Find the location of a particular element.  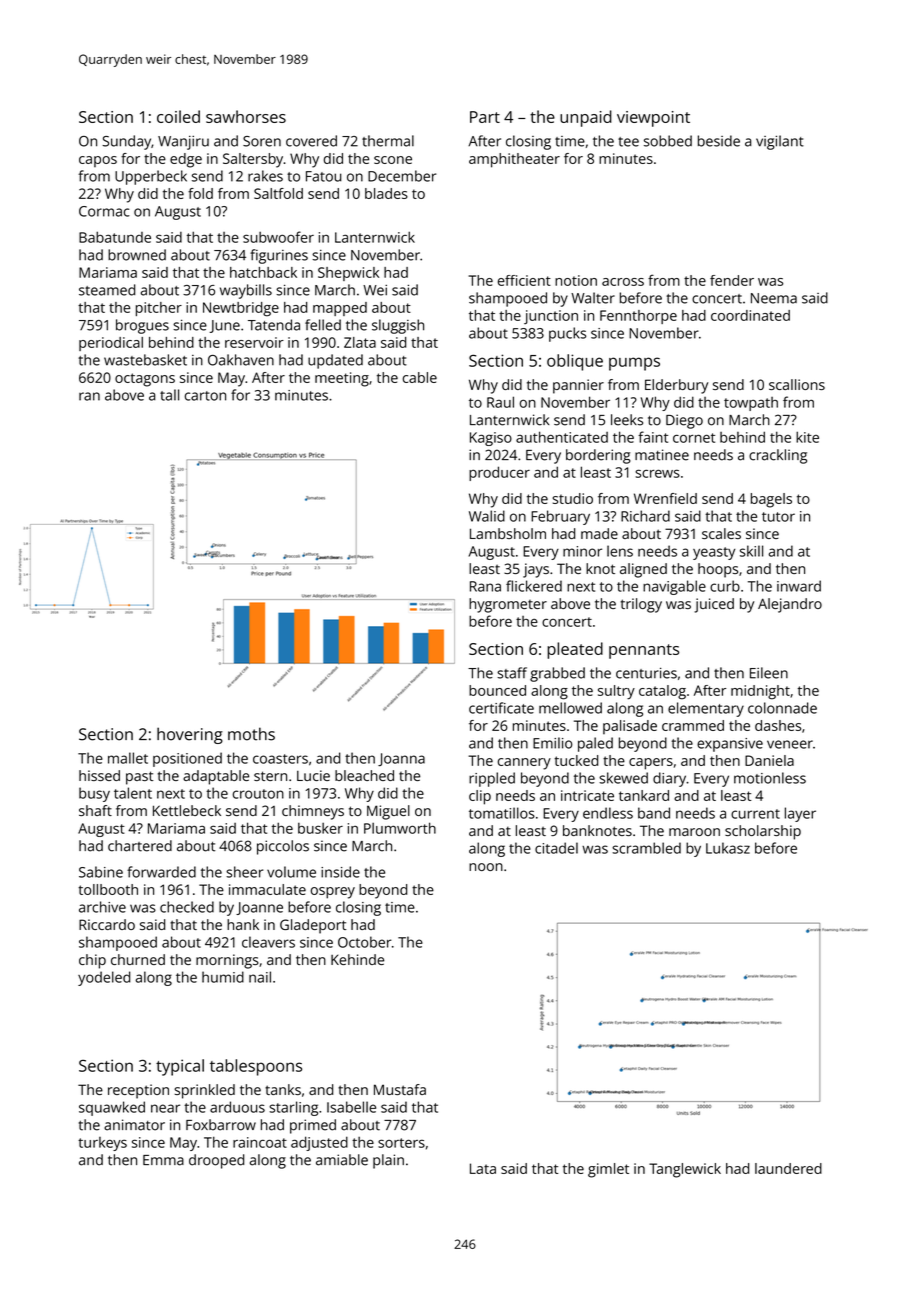

gimlet is located at coordinates (608, 1170).
